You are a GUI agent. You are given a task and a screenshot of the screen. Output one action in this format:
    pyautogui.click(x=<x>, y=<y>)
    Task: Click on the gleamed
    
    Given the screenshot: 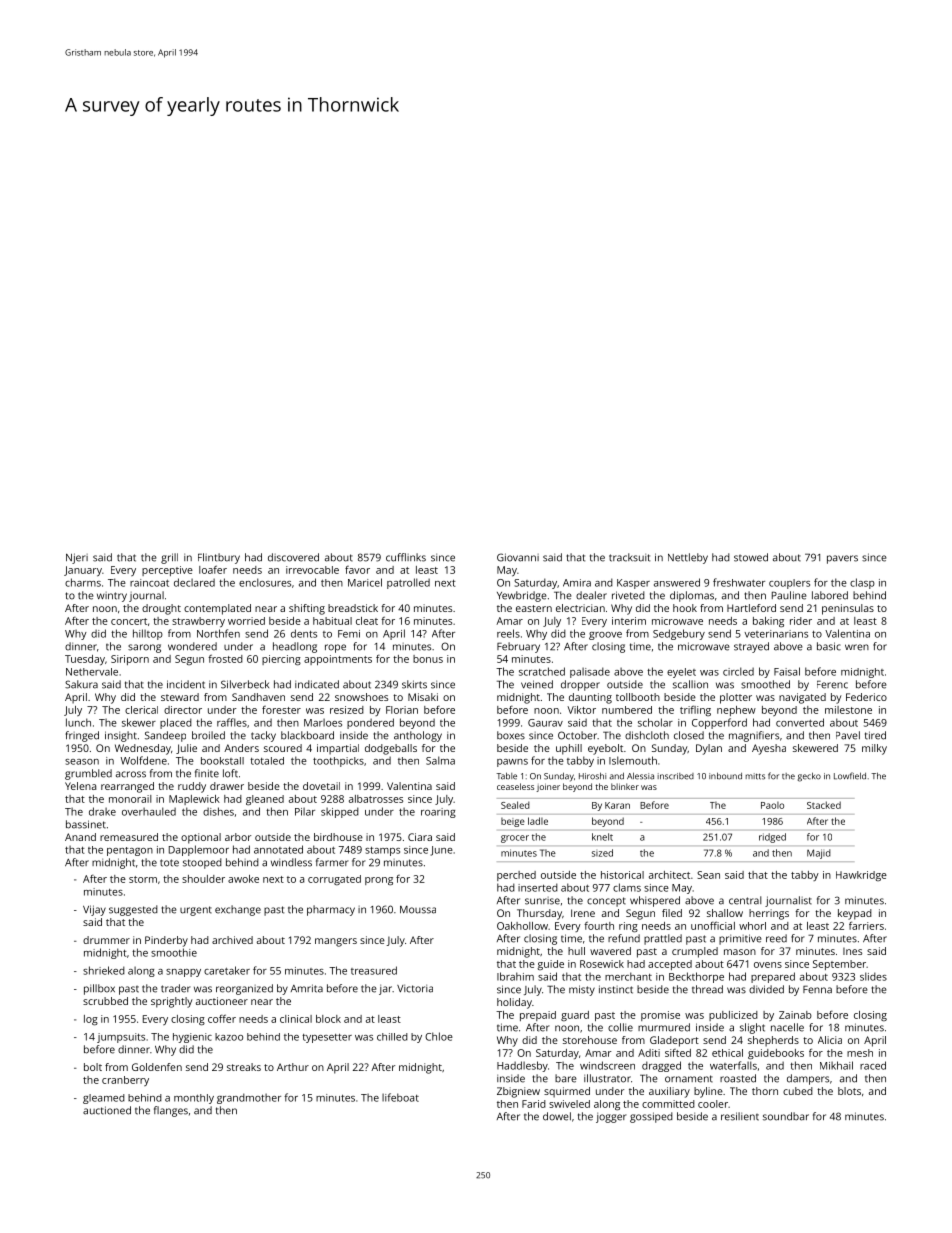 What is the action you would take?
    pyautogui.click(x=104, y=1099)
